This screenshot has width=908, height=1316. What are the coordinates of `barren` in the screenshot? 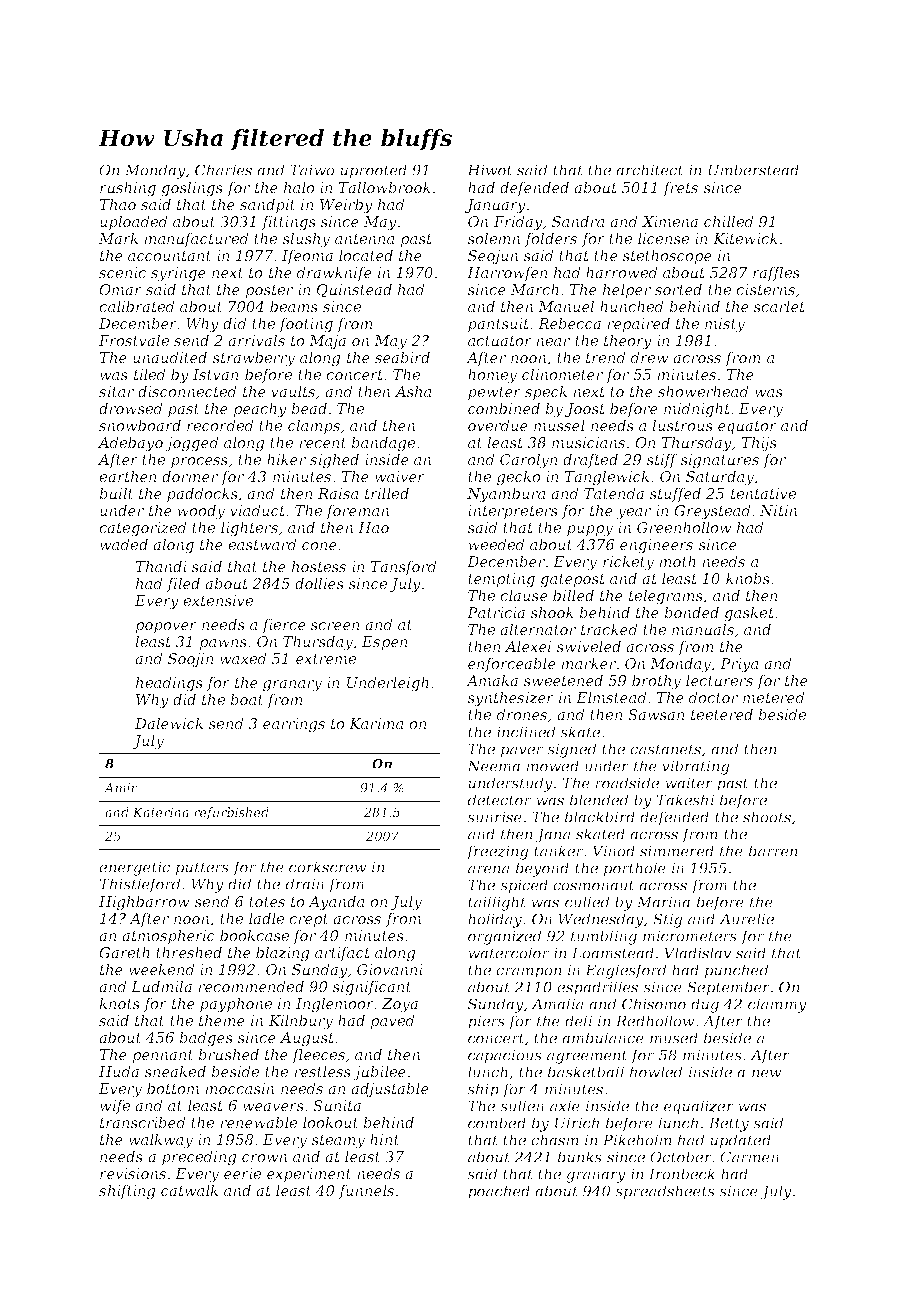 It's located at (773, 851).
